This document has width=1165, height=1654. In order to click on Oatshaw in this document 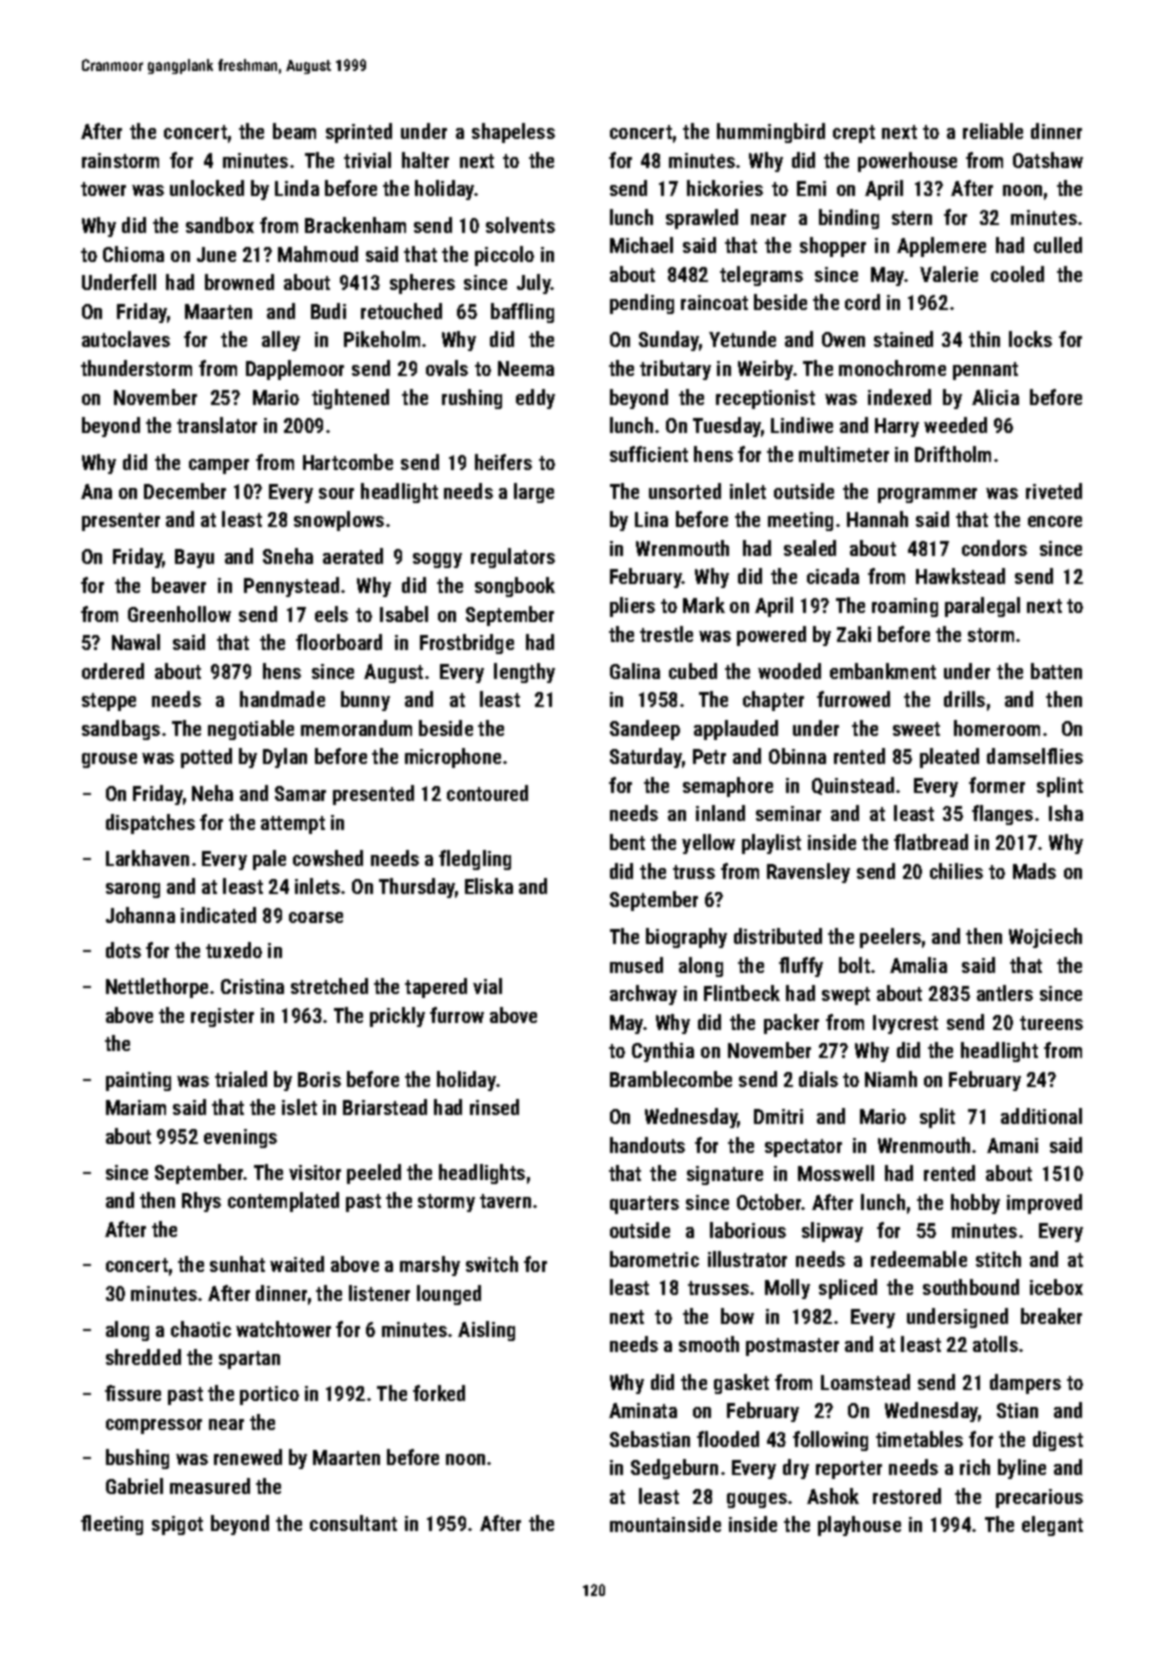, I will do `click(1048, 160)`.
